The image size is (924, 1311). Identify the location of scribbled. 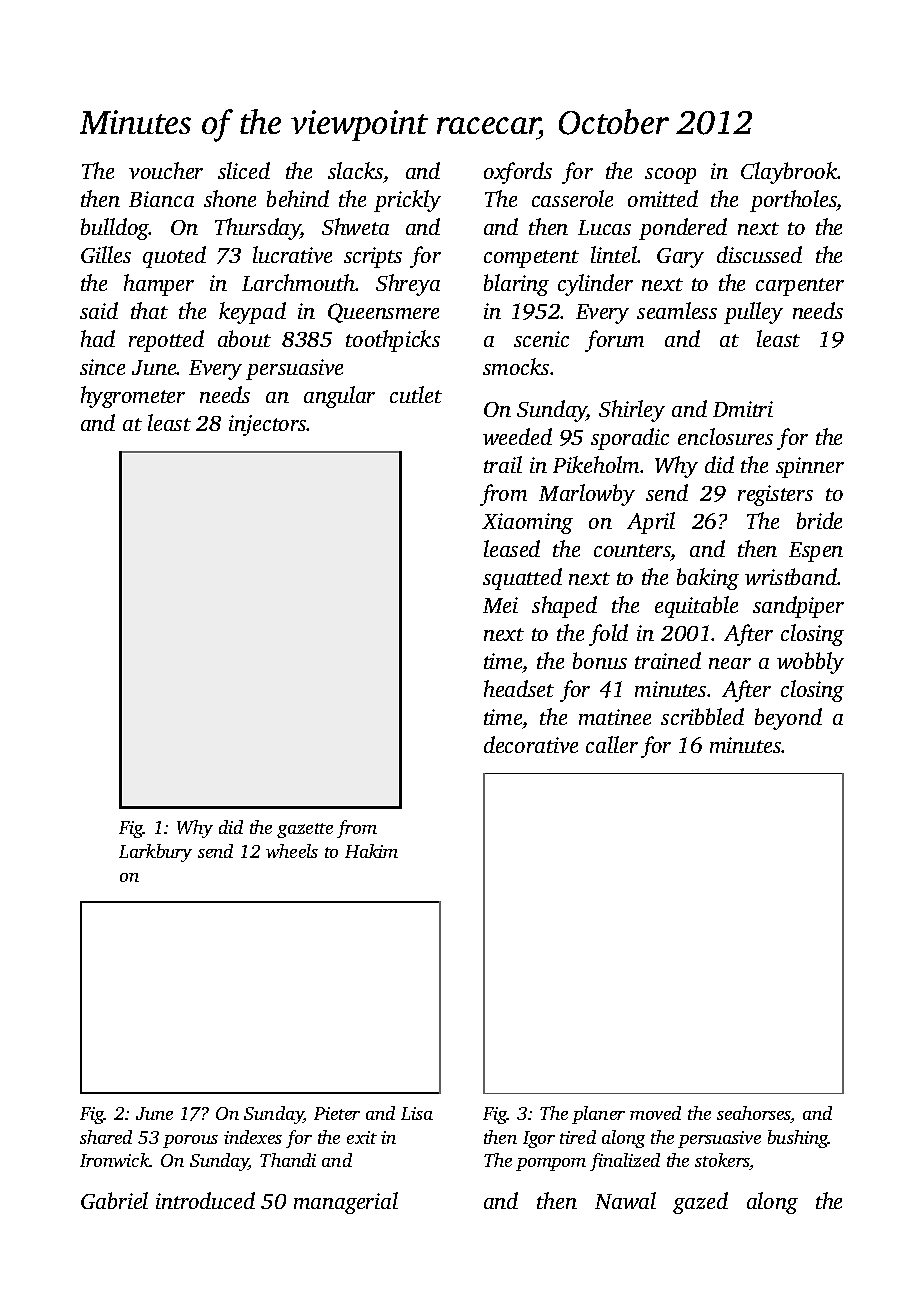
(702, 716).
